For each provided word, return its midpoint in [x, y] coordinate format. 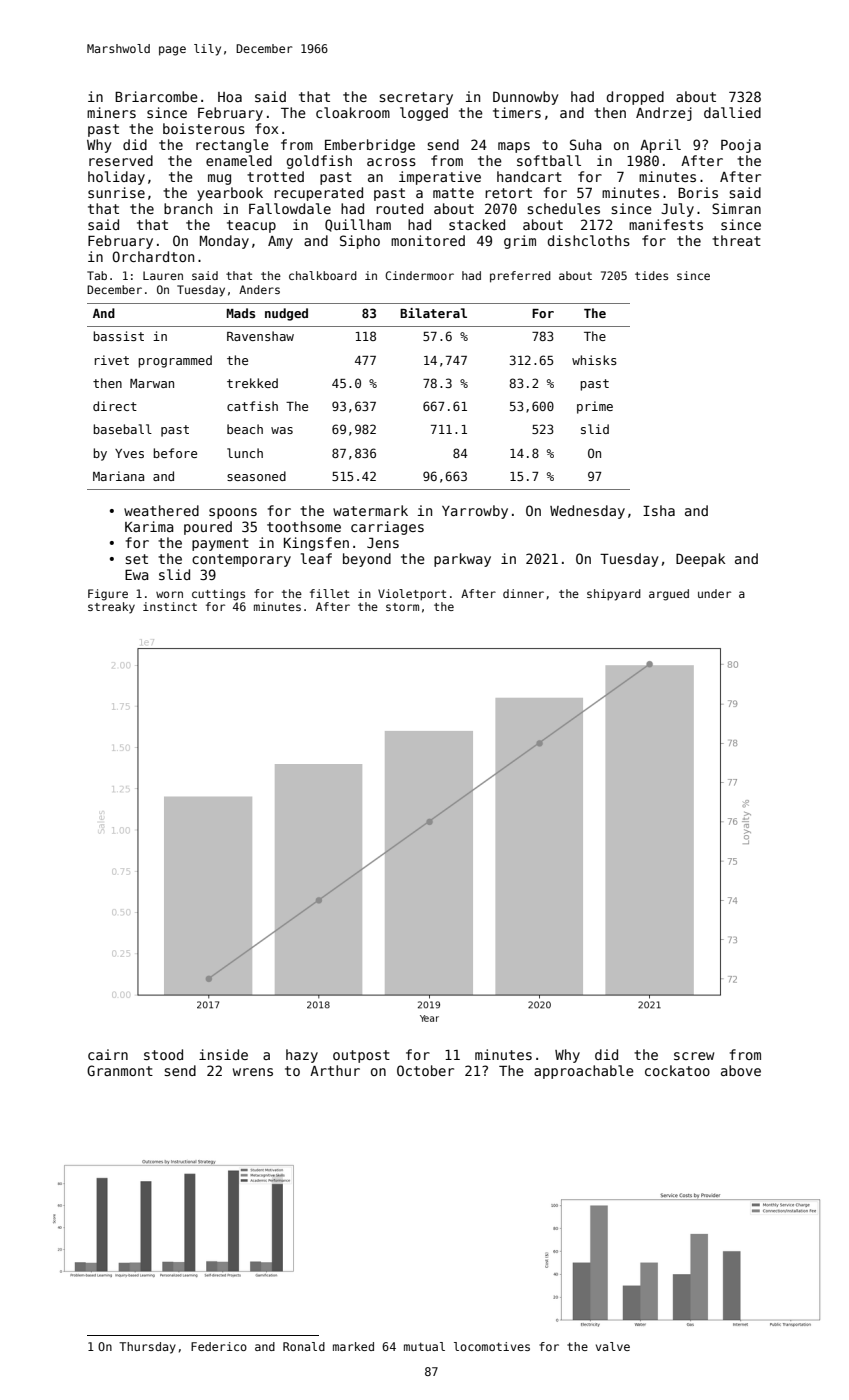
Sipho [360, 242]
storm [402, 607]
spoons [233, 513]
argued [669, 595]
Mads [241, 313]
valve [613, 1346]
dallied [732, 112]
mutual [424, 1346]
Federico [219, 1346]
